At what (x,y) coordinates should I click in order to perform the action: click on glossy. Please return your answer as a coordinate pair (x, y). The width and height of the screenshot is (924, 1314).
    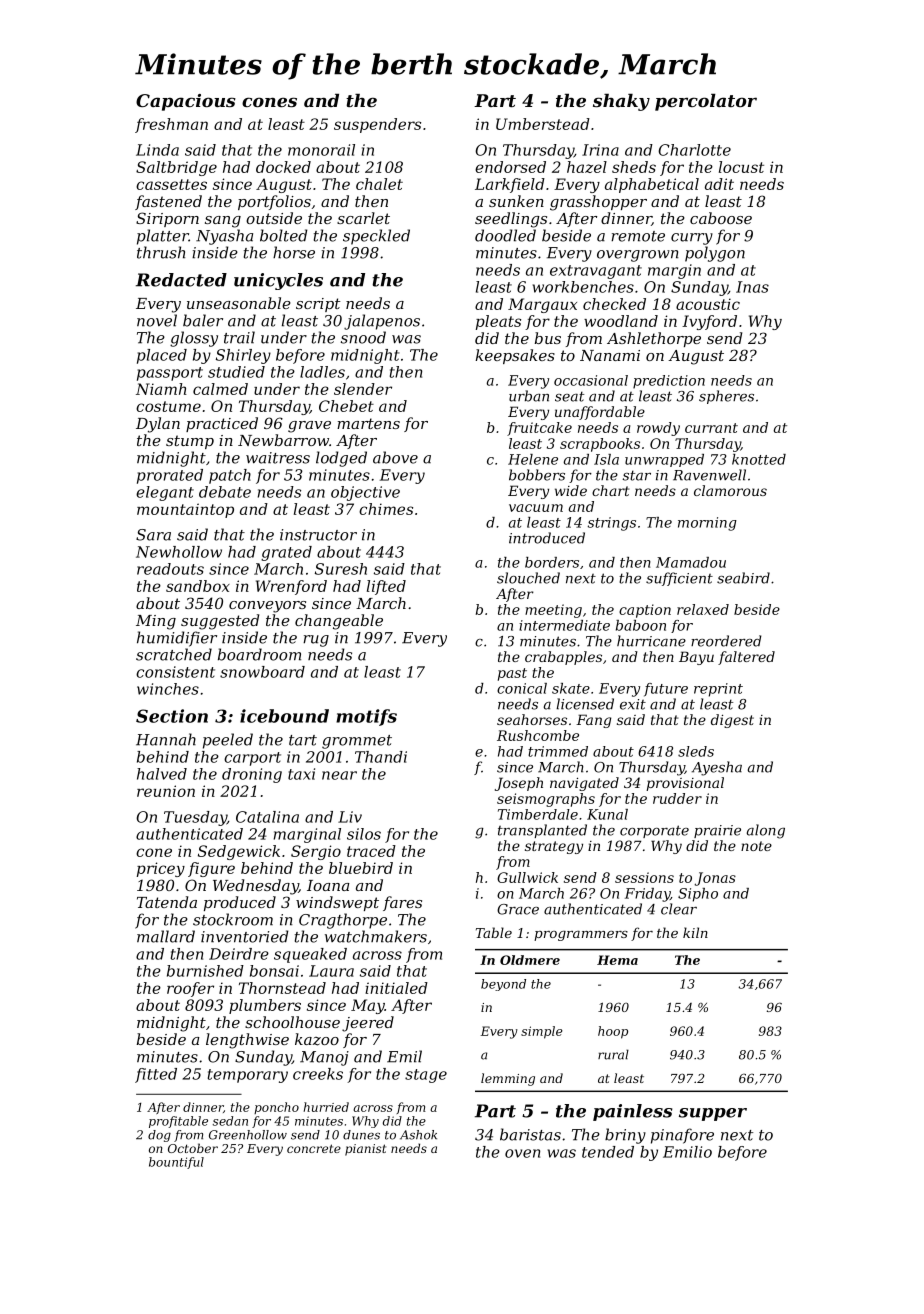
    Looking at the image, I should click on (194, 339).
